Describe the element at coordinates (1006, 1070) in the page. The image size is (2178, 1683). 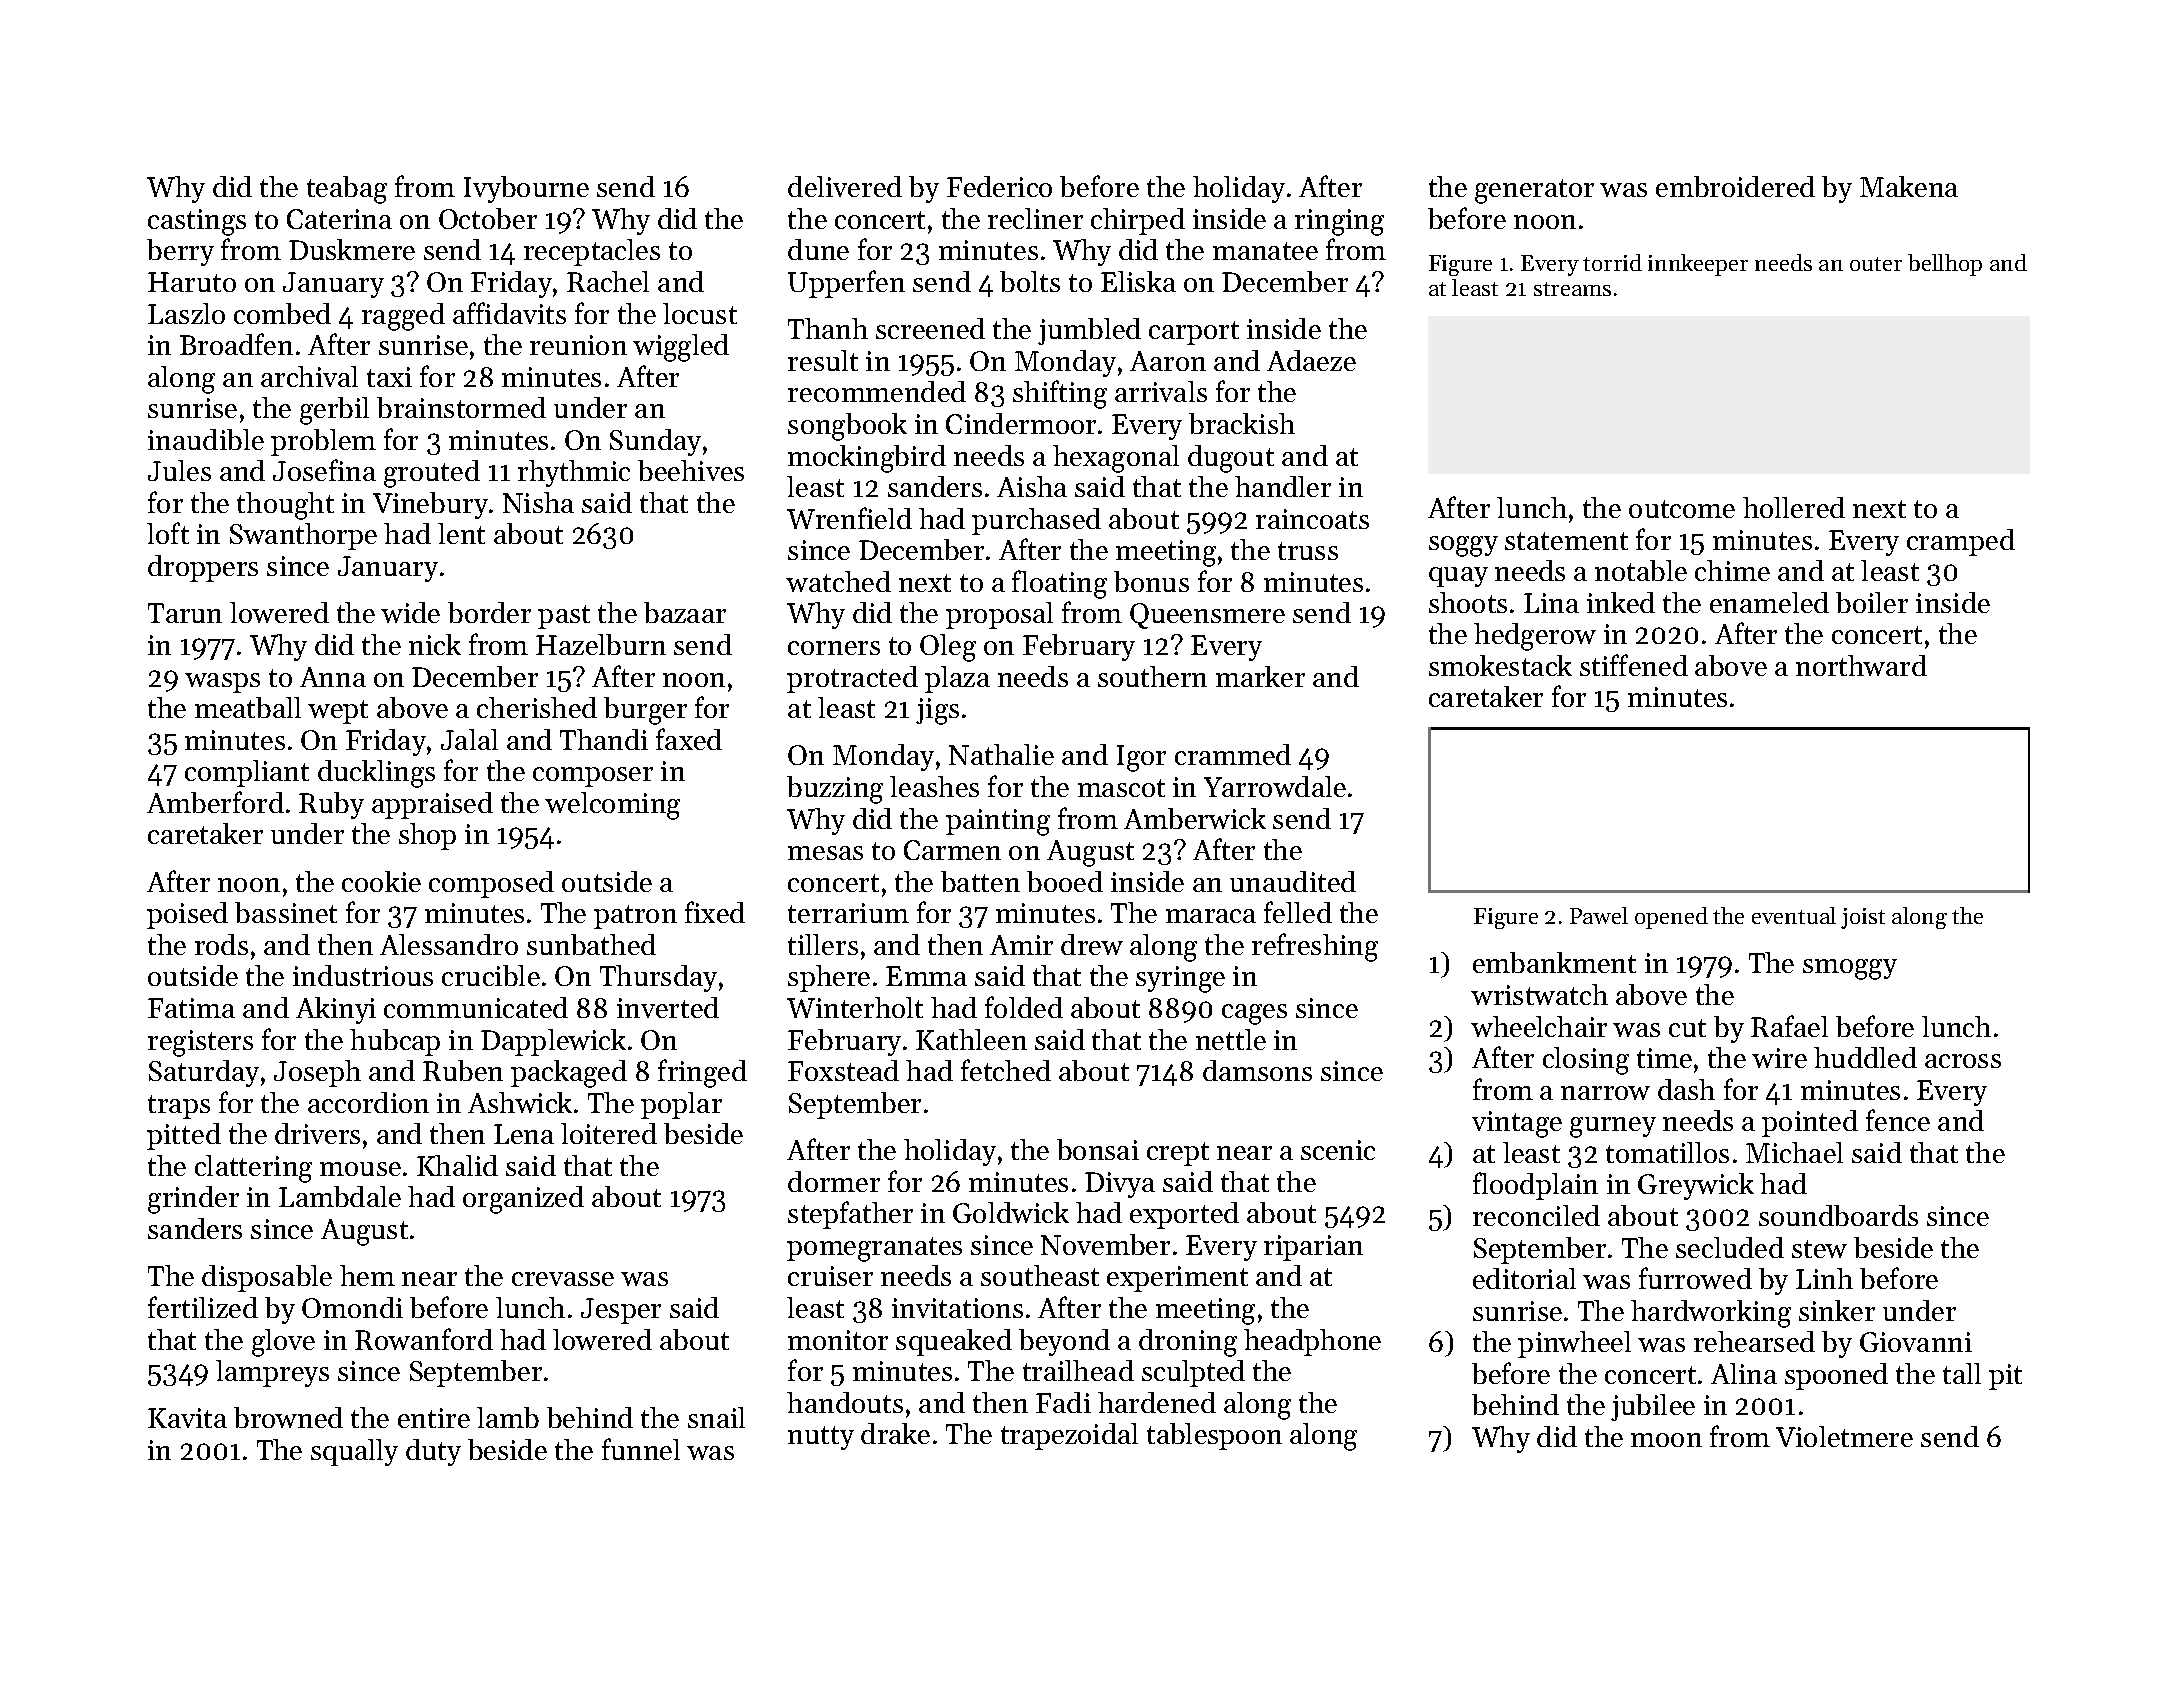
I see `fetched` at that location.
